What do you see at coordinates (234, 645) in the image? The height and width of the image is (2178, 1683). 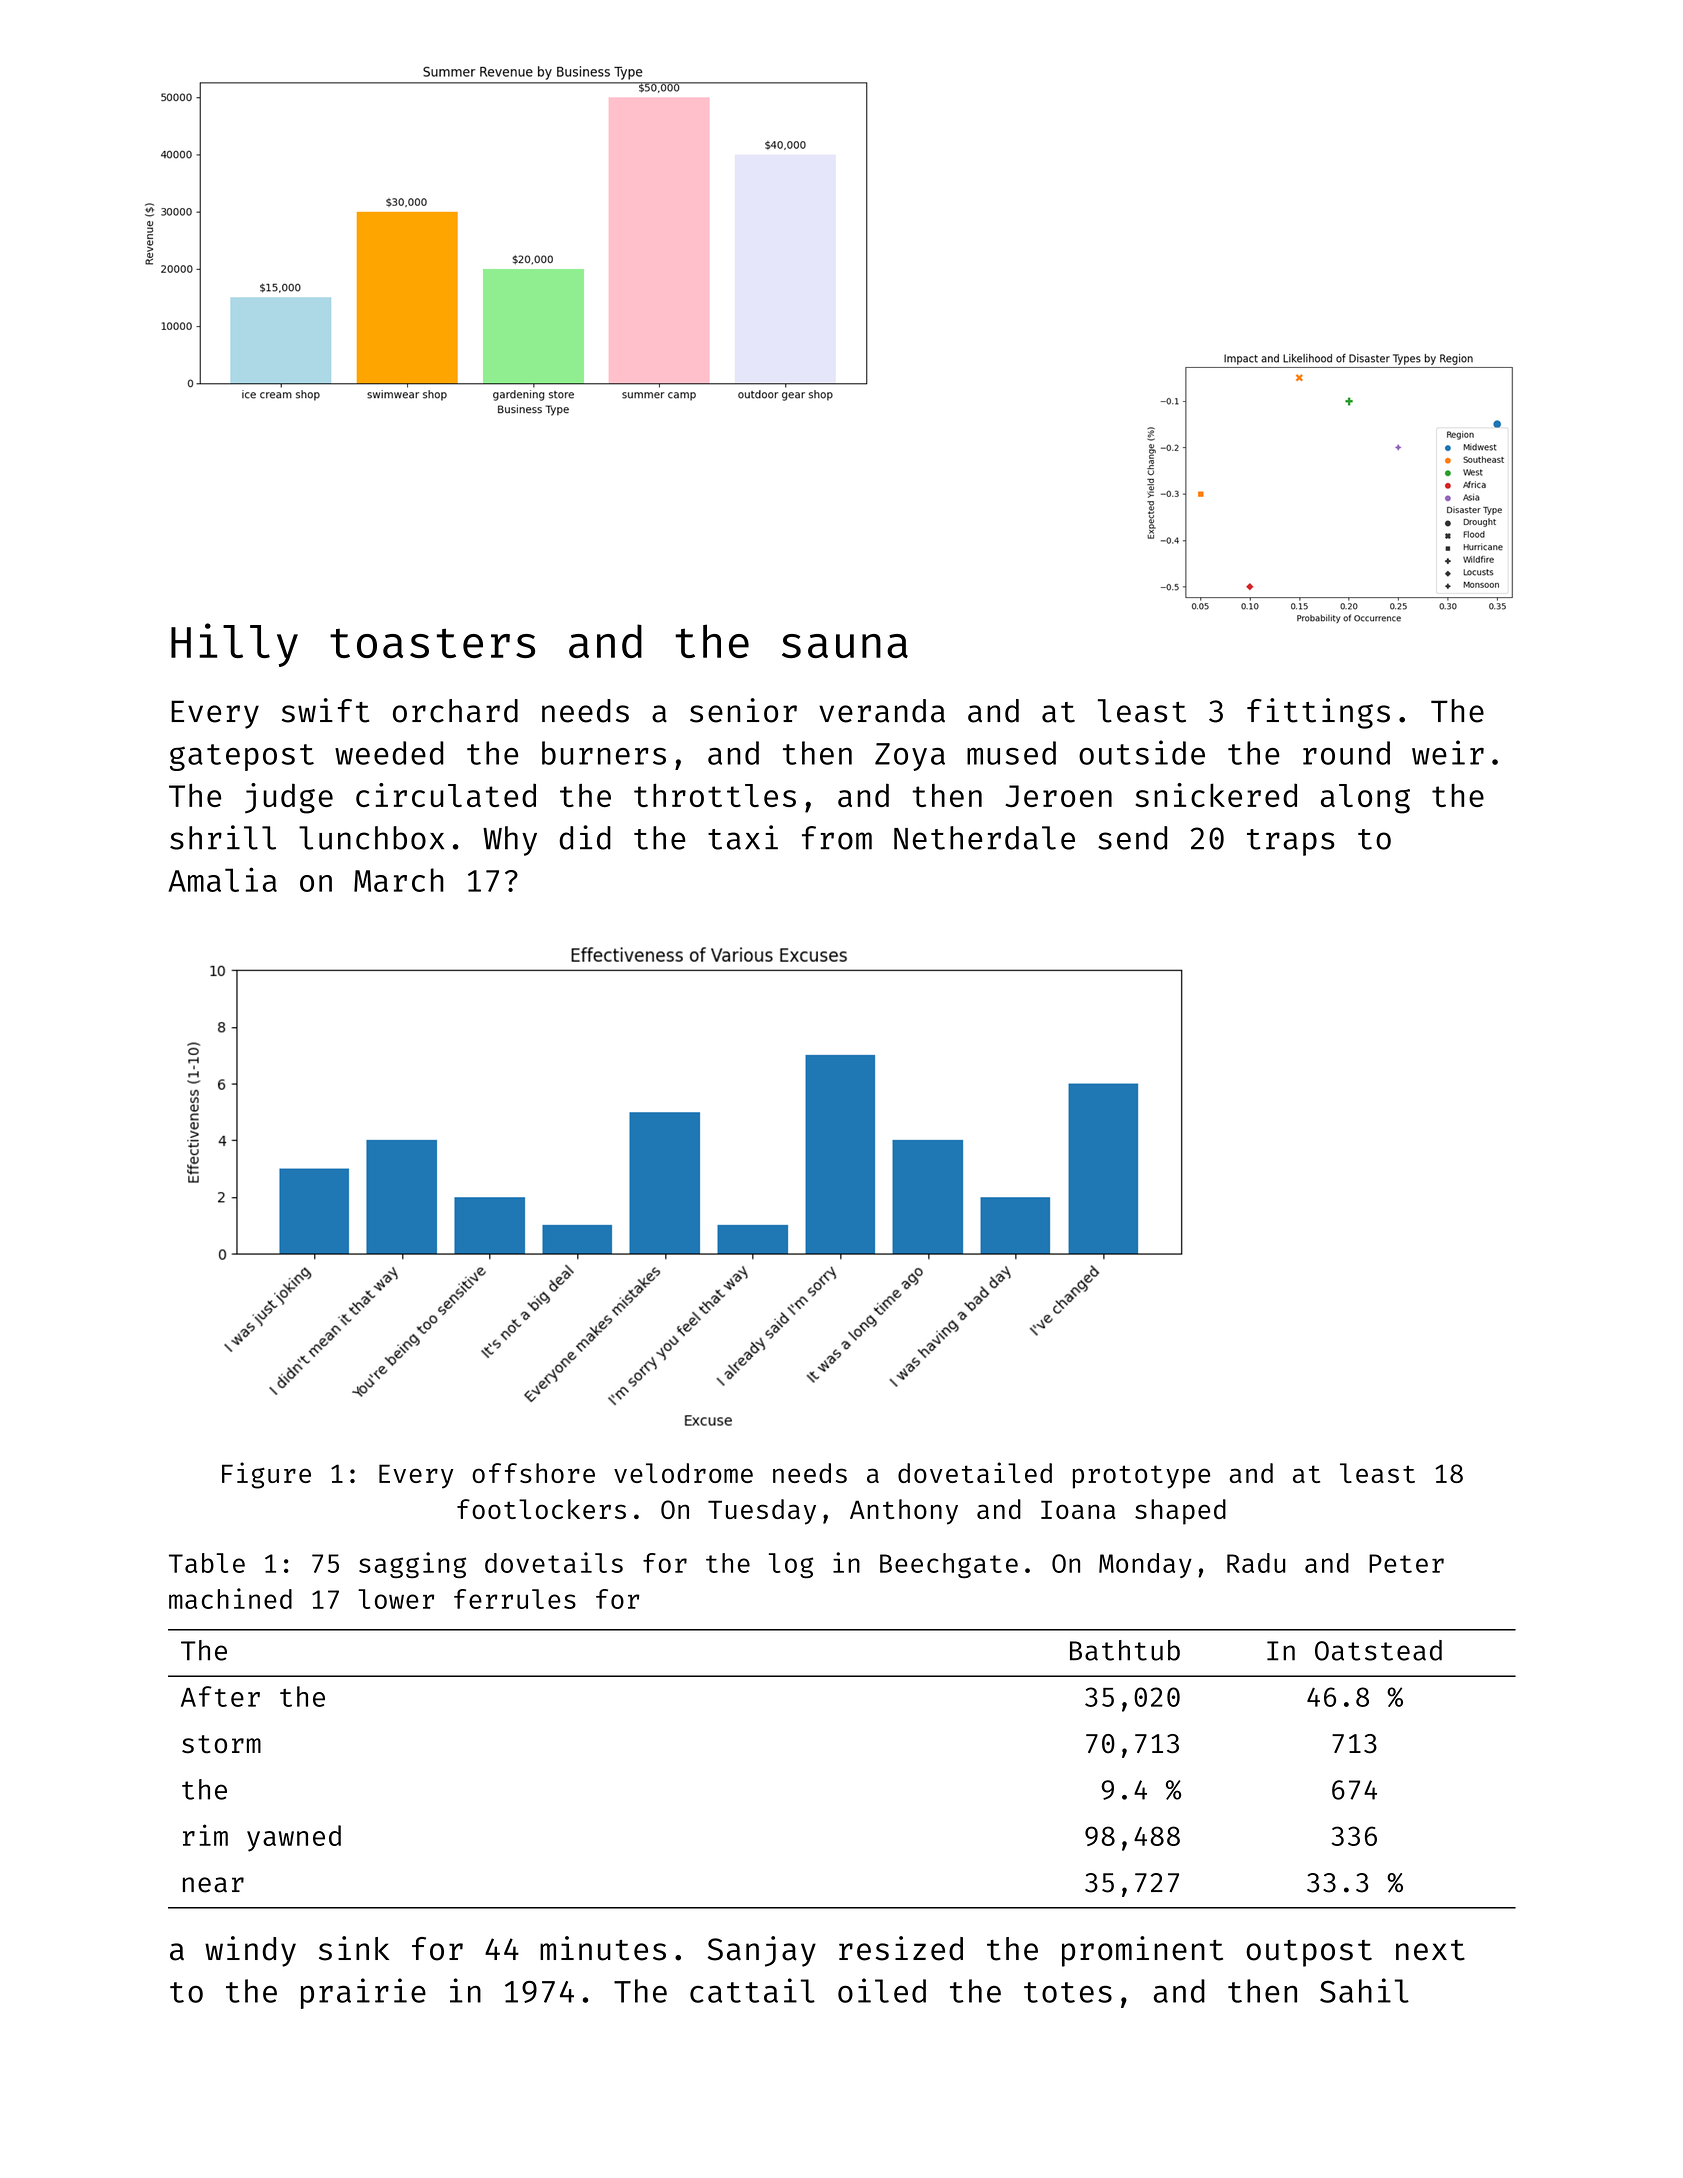 I see `Hilly` at bounding box center [234, 645].
